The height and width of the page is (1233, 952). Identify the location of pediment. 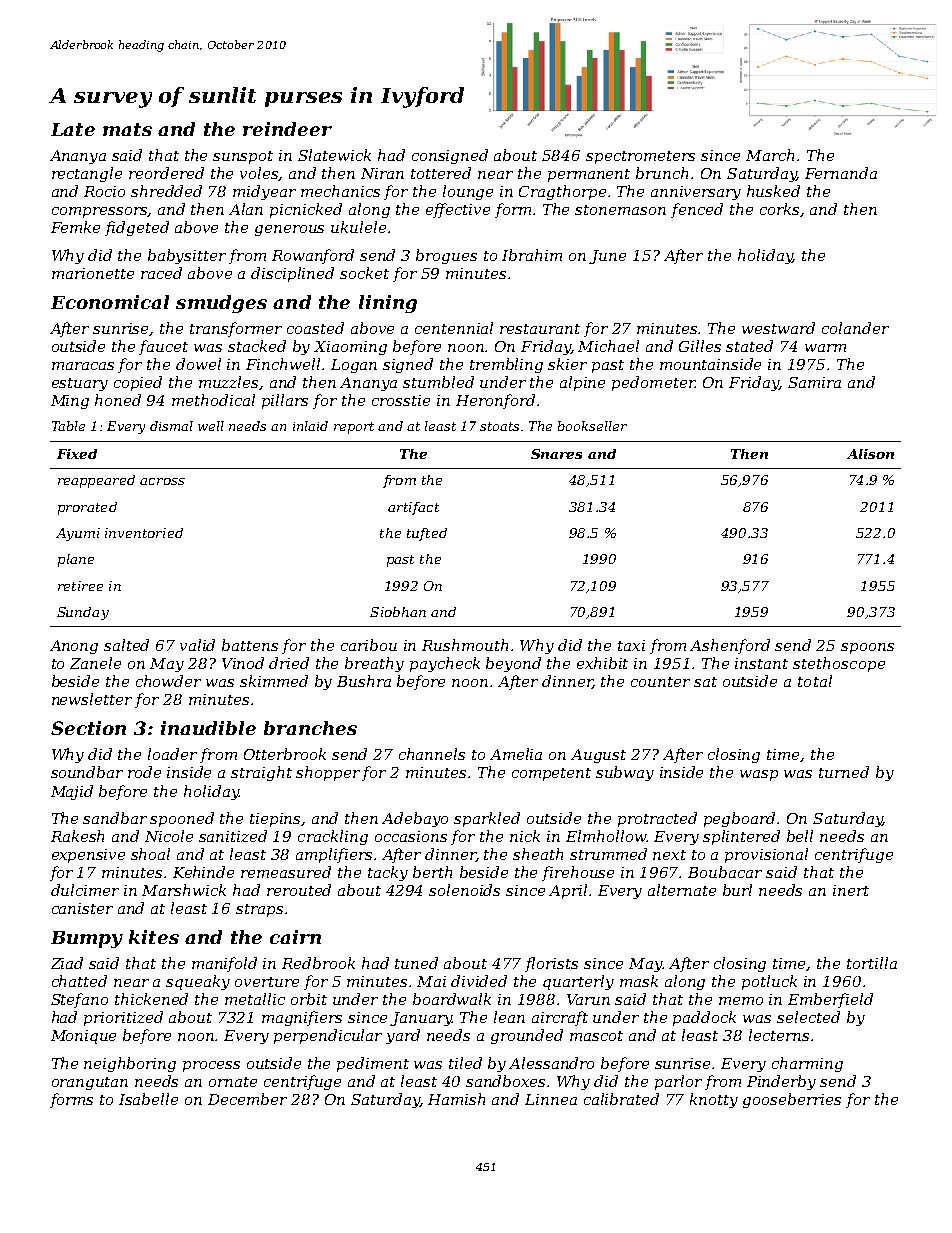
(373, 1064).
